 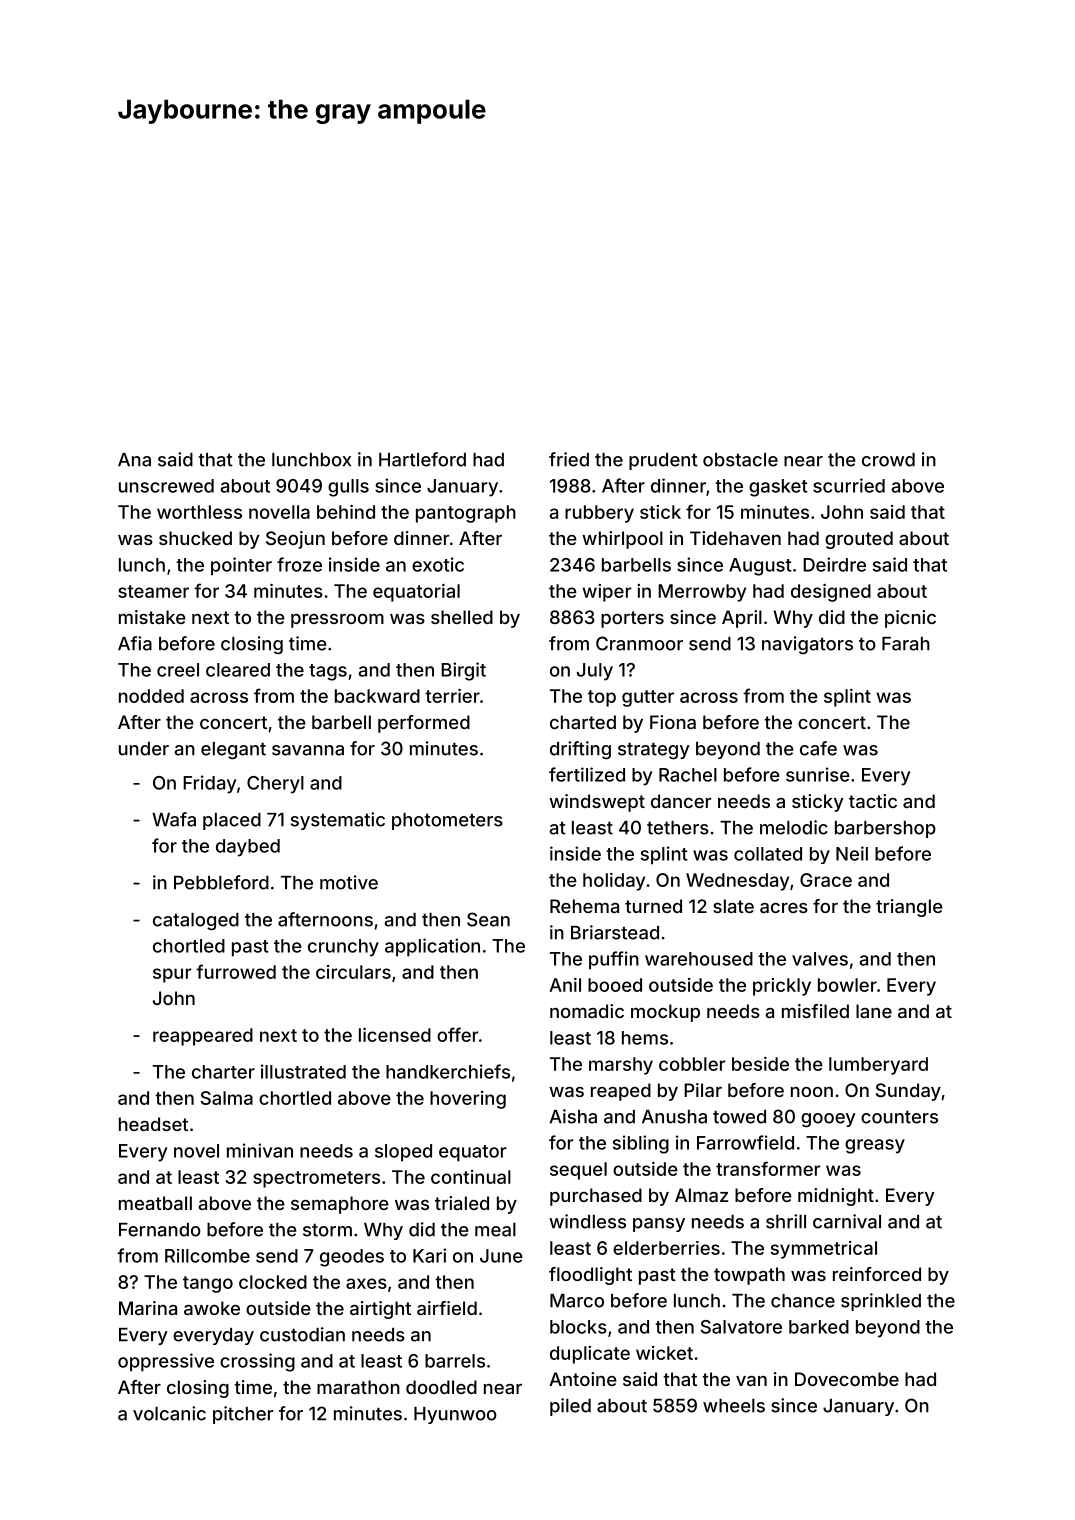 I want to click on towed, so click(x=739, y=1117).
